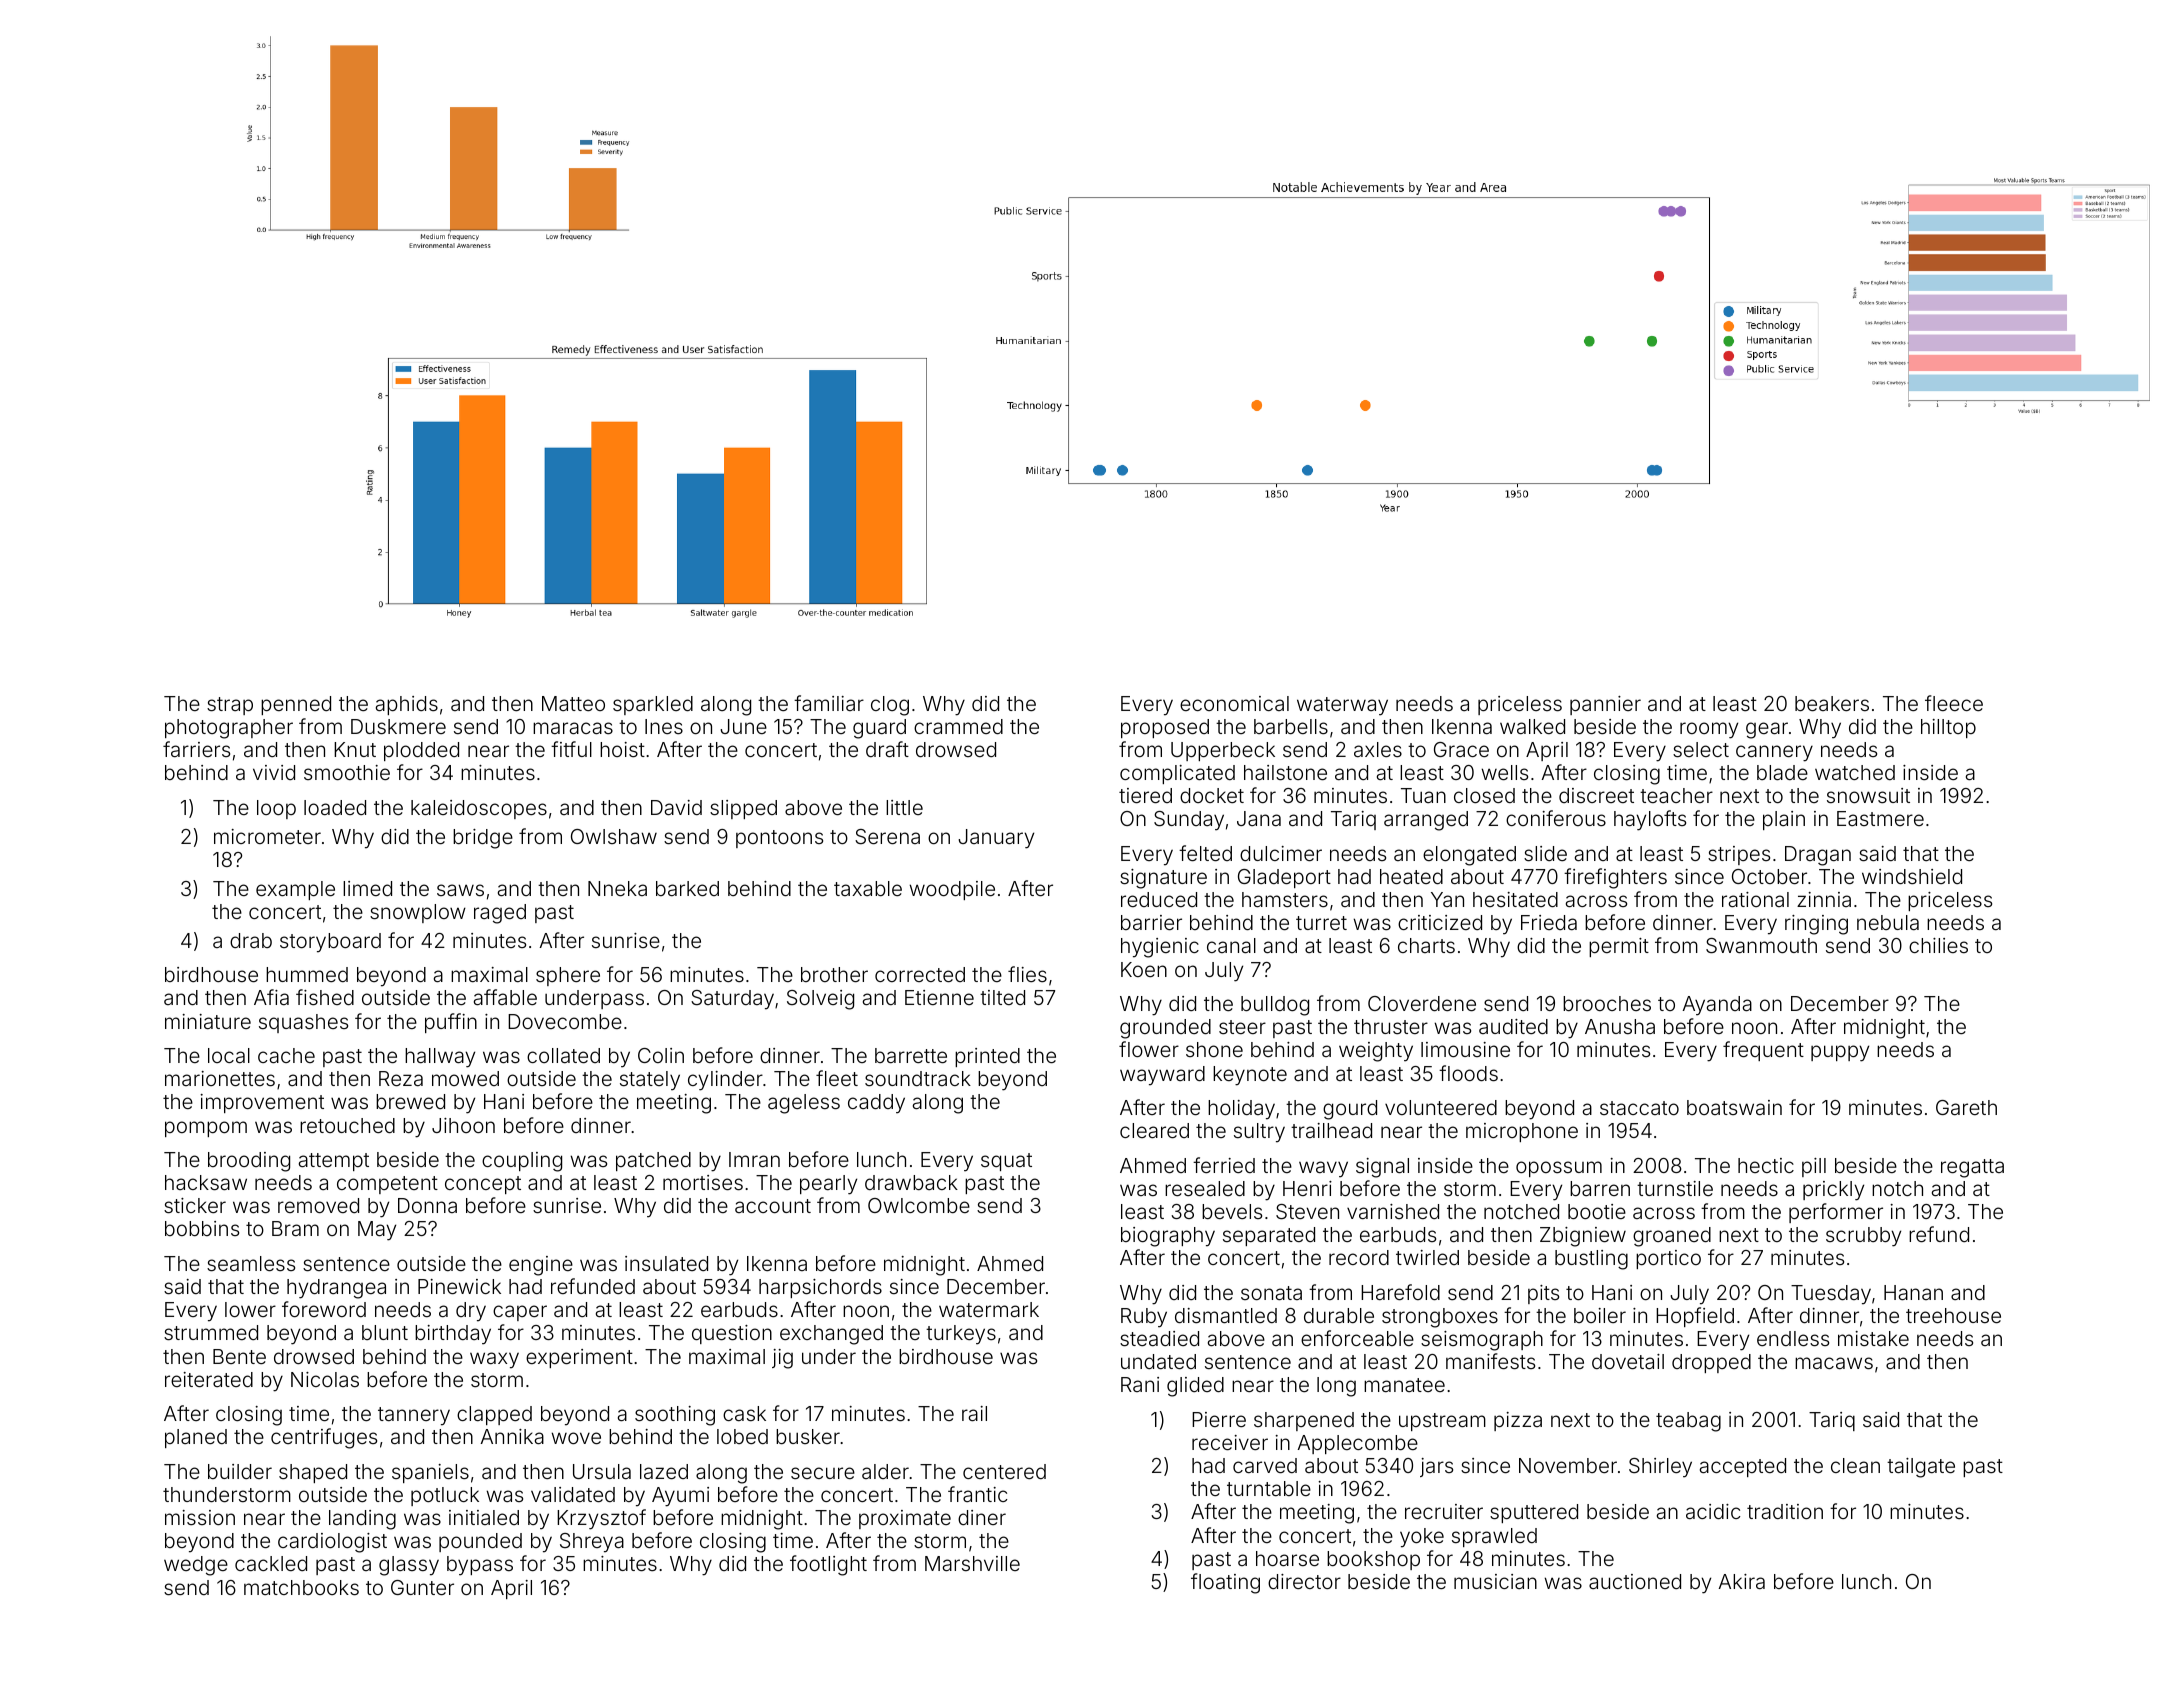 The image size is (2178, 1683). What do you see at coordinates (1342, 706) in the page?
I see `waterway` at bounding box center [1342, 706].
